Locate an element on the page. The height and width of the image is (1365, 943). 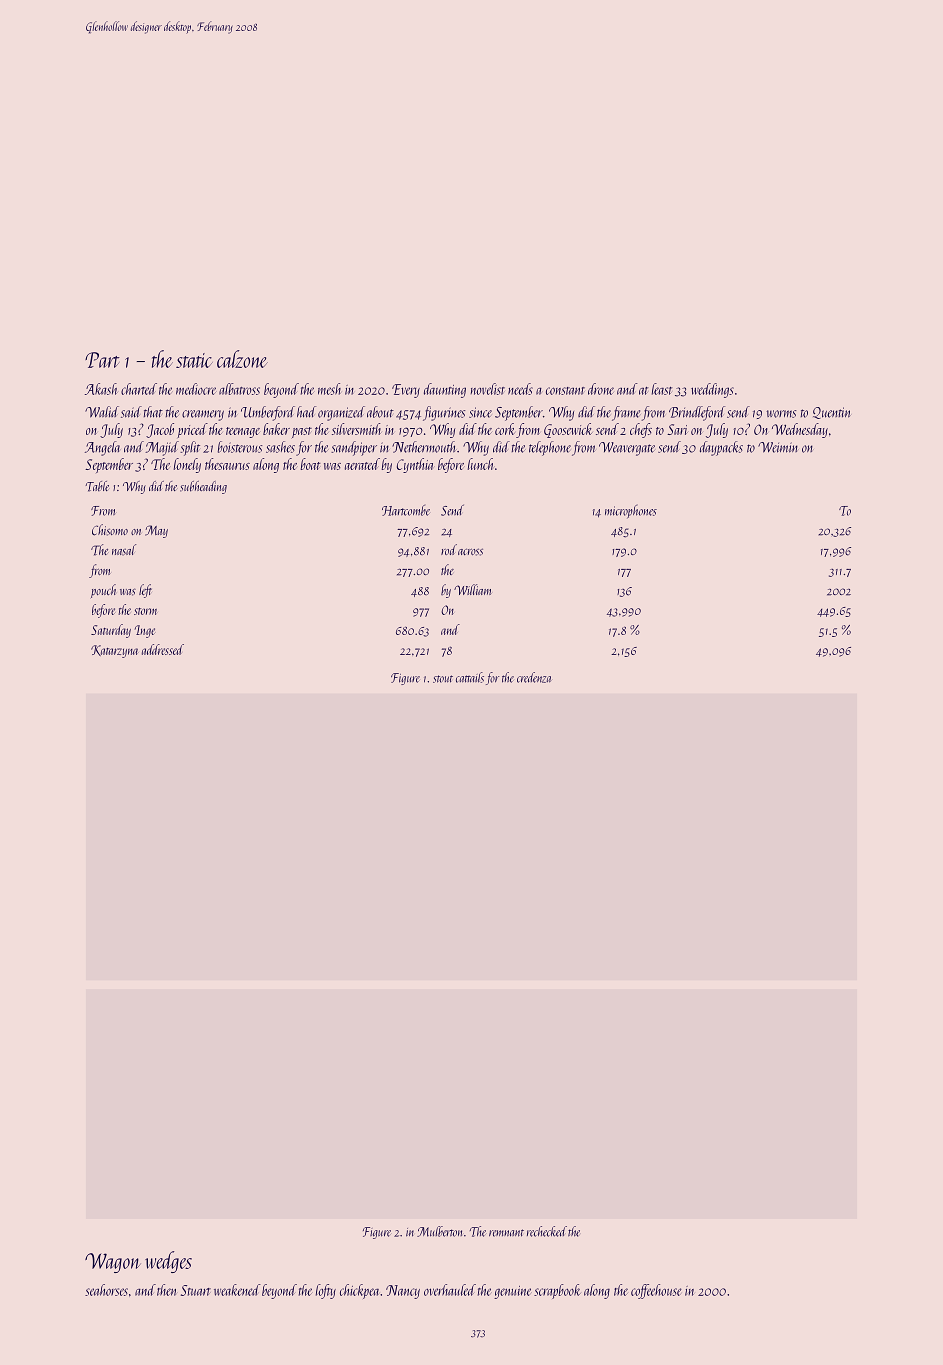
Katarzyna is located at coordinates (114, 651).
